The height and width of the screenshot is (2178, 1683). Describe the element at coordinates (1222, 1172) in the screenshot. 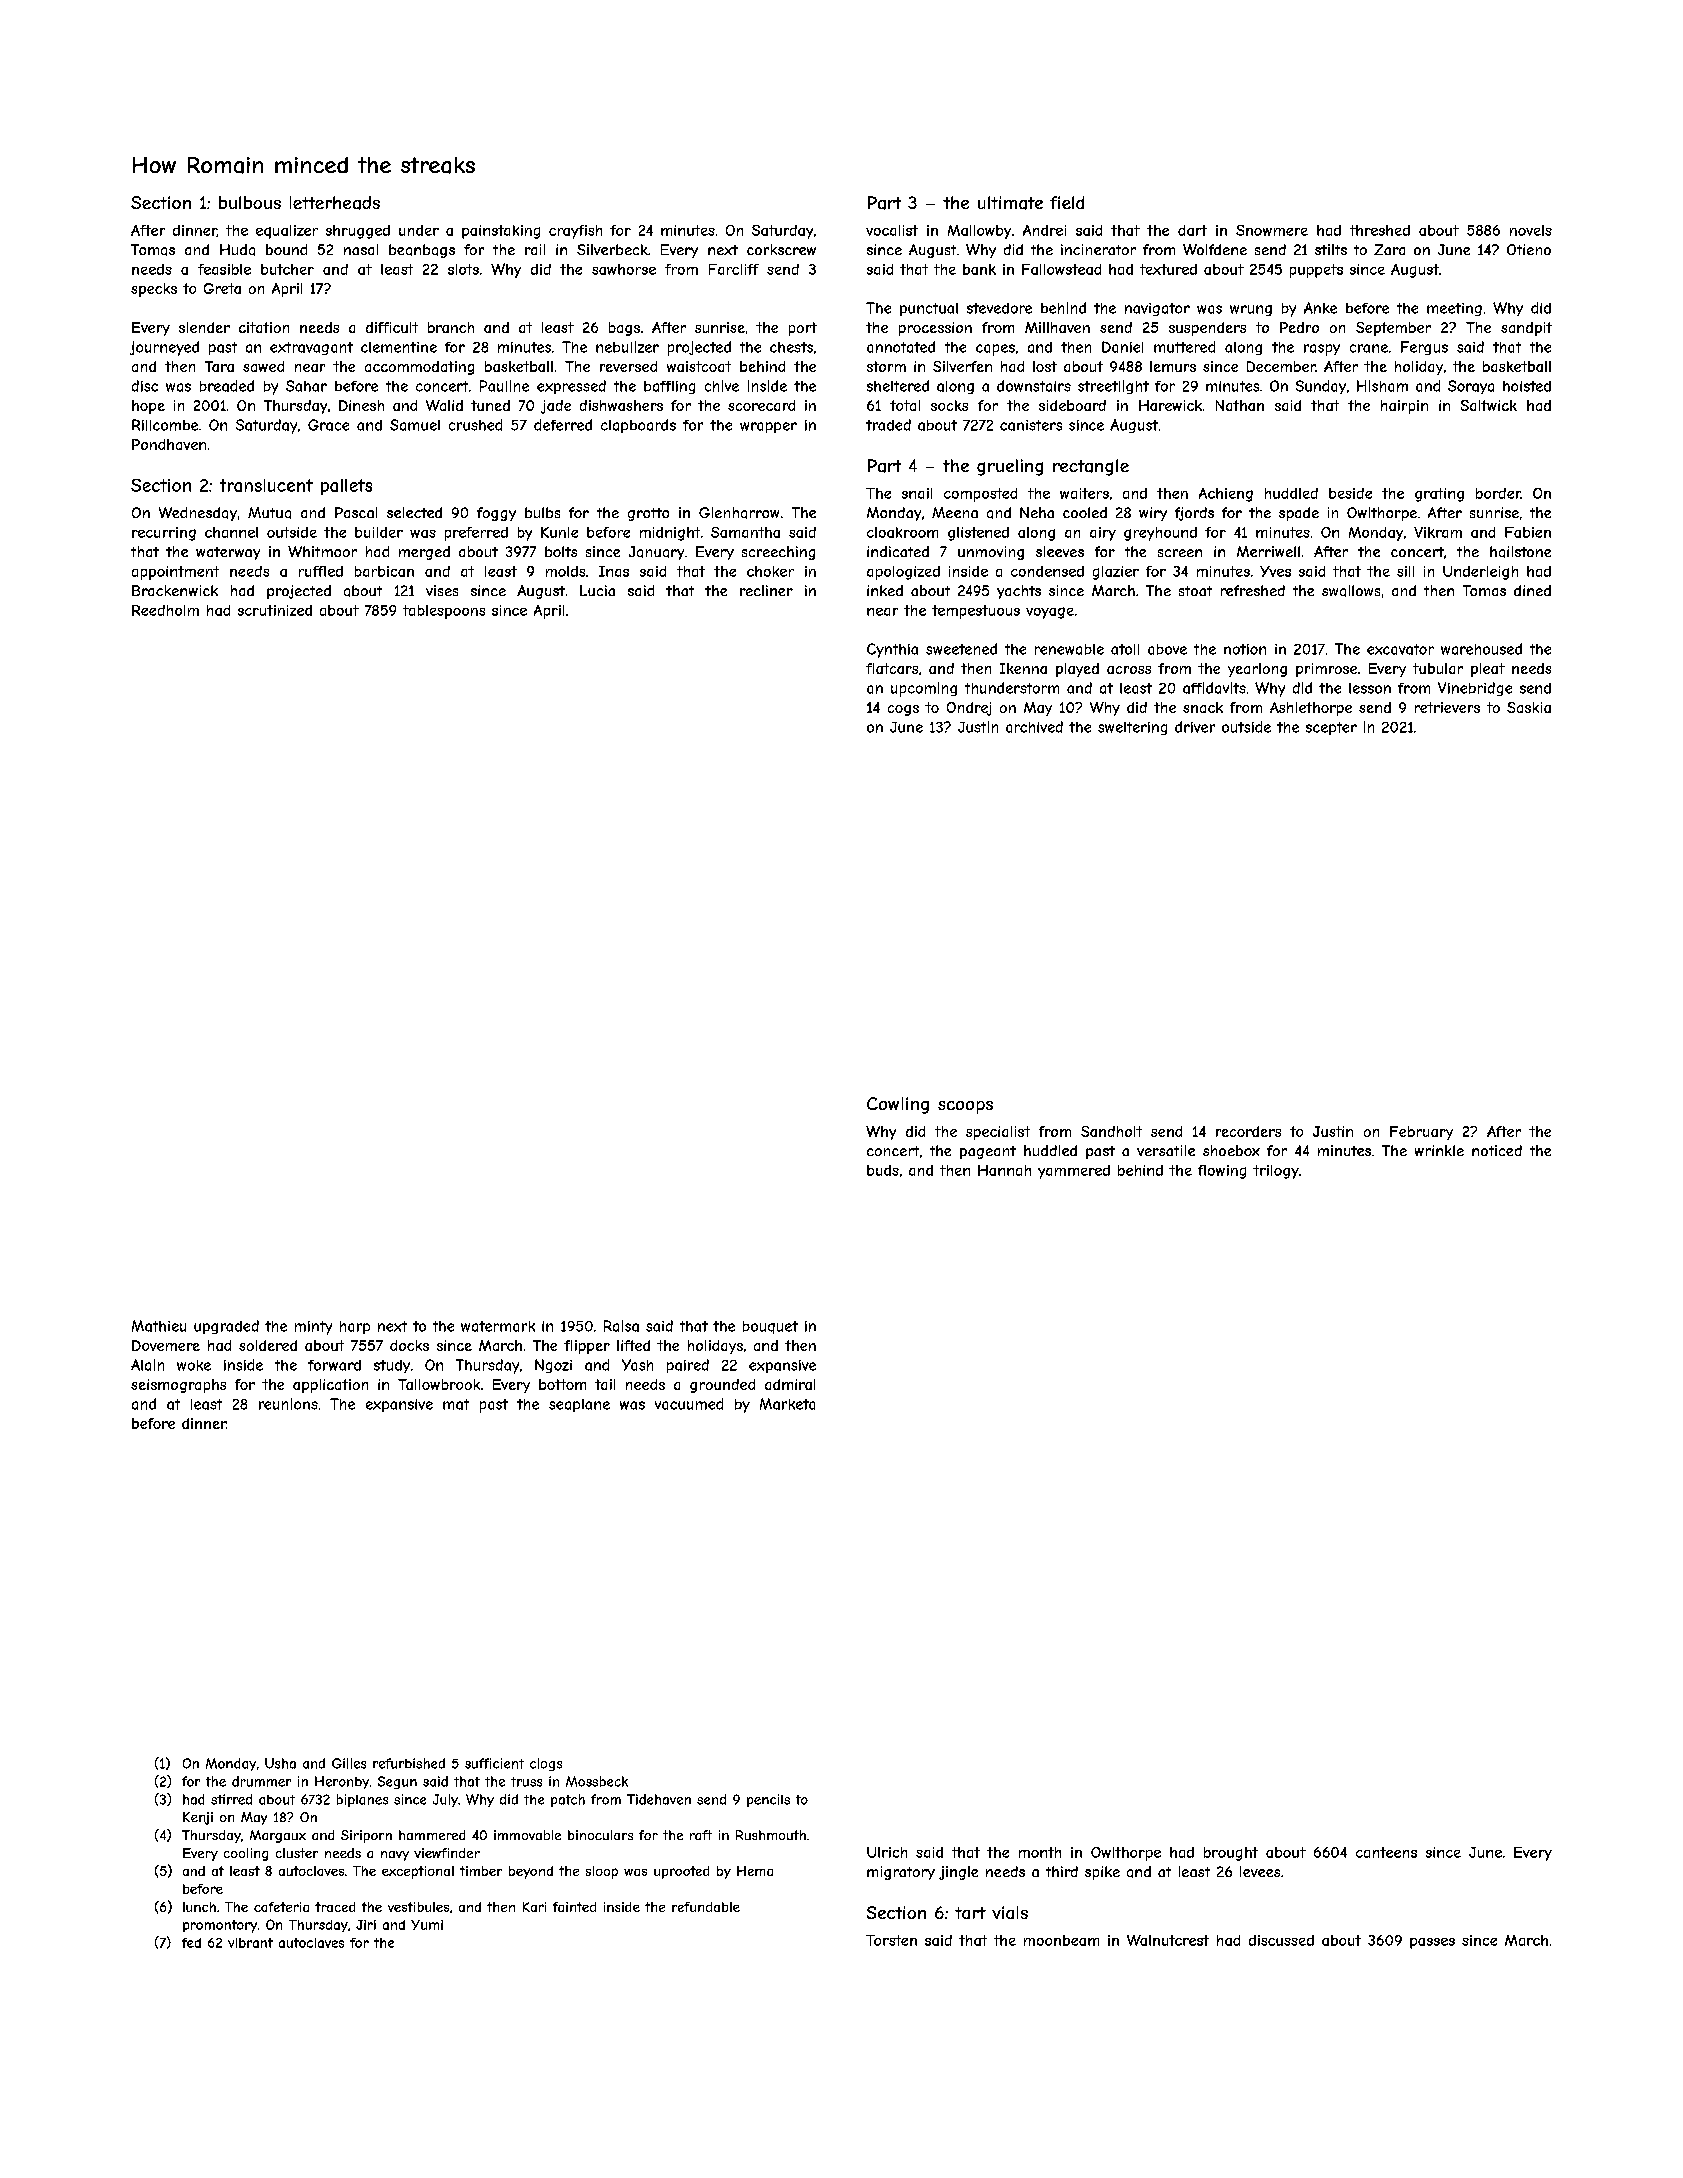

I see `flowing` at that location.
